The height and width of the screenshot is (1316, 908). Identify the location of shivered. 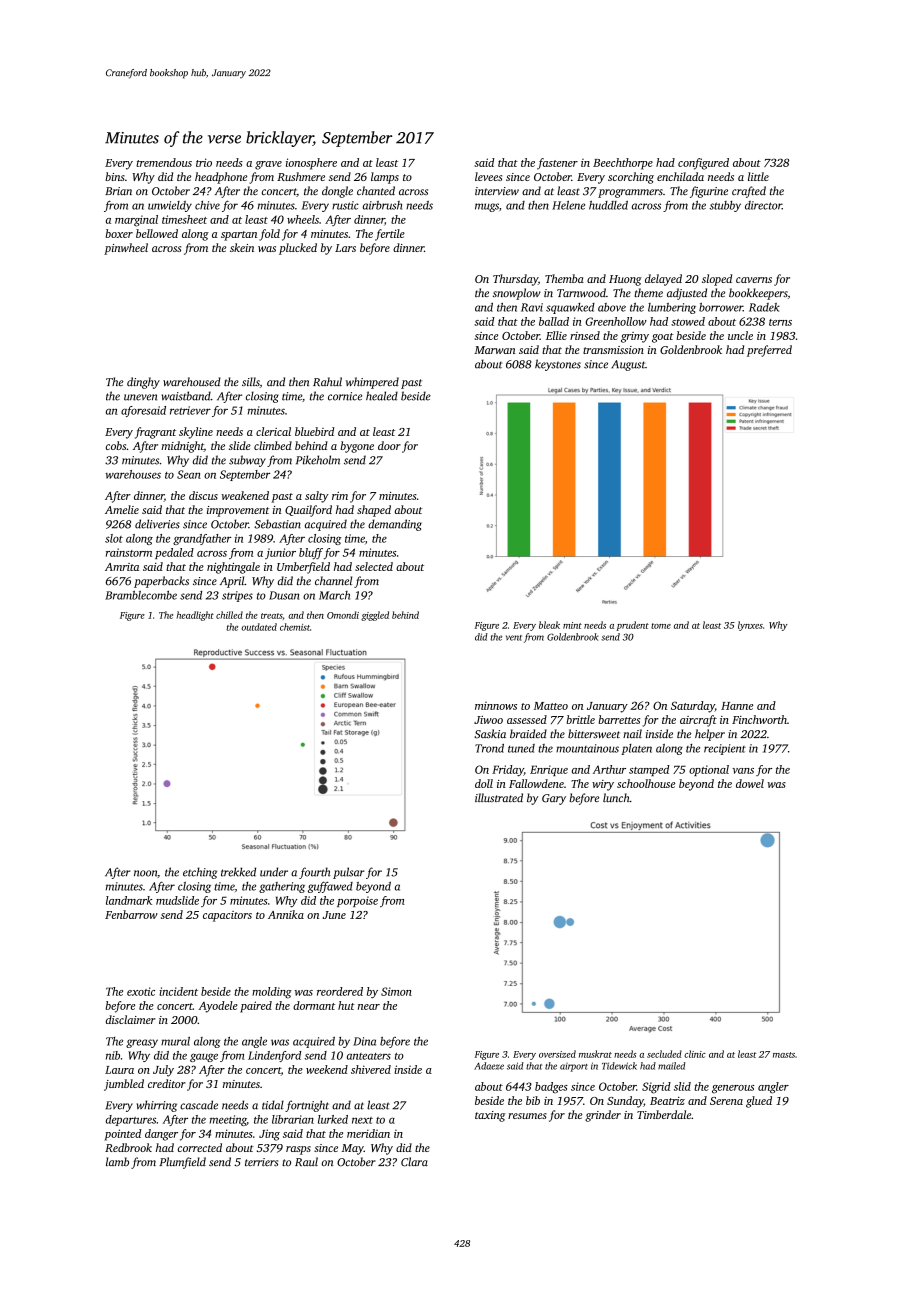
(371, 1069).
